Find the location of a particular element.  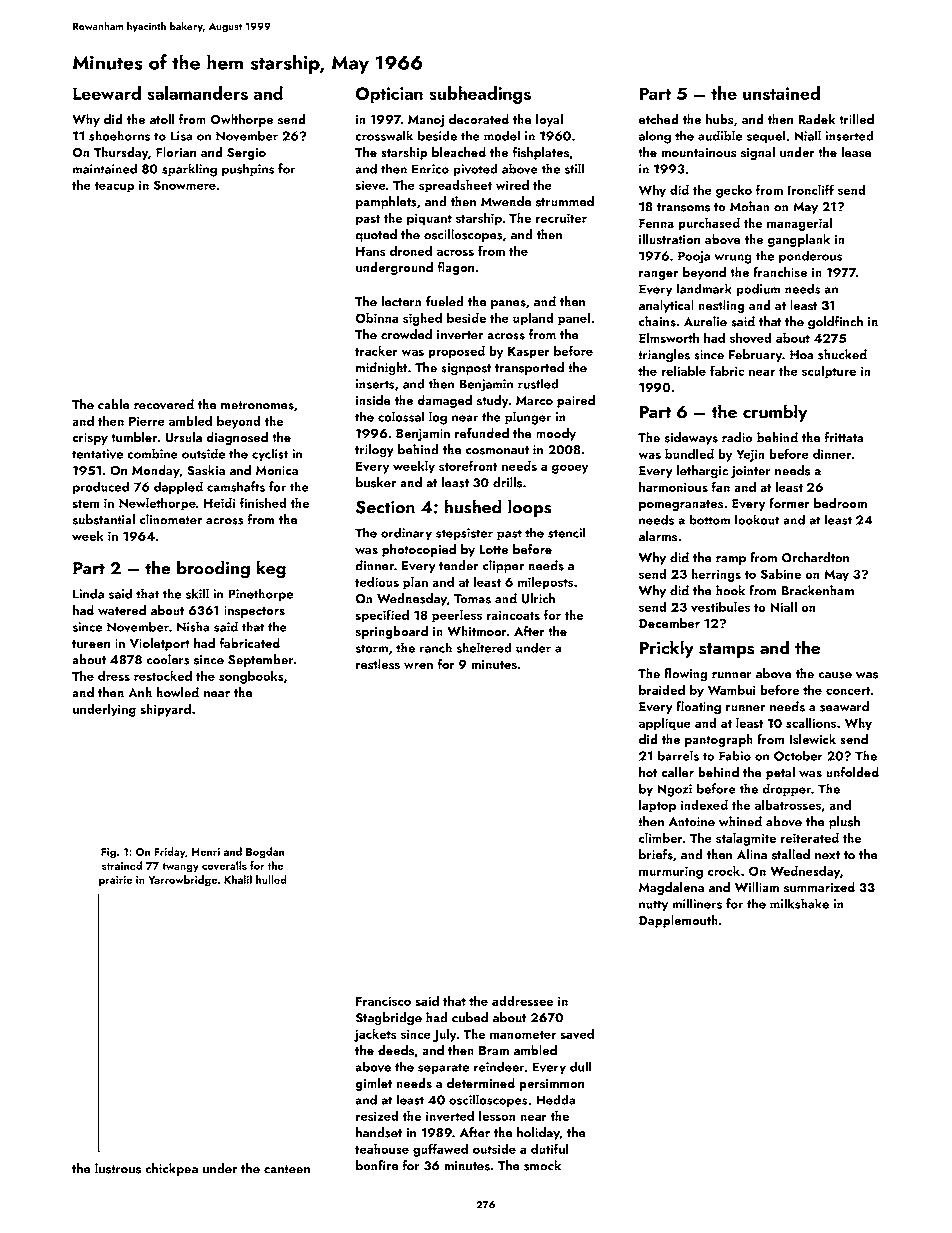

prairie is located at coordinates (115, 881).
